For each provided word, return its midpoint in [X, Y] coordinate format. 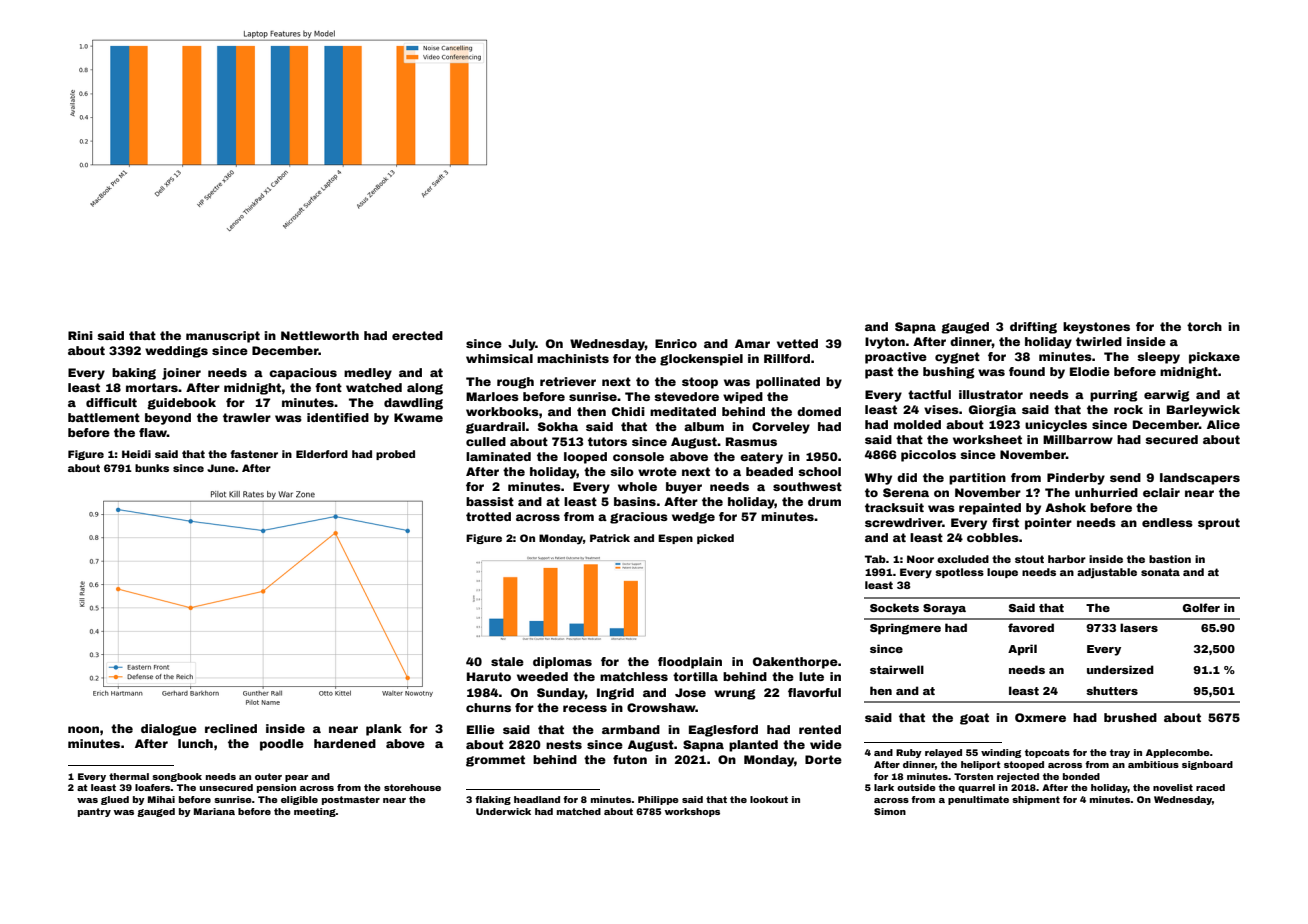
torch [1204, 326]
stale [507, 661]
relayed [943, 753]
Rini [80, 335]
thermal [129, 776]
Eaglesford [723, 731]
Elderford [322, 454]
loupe [1002, 573]
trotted [488, 516]
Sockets [894, 607]
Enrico [676, 343]
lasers [1139, 627]
